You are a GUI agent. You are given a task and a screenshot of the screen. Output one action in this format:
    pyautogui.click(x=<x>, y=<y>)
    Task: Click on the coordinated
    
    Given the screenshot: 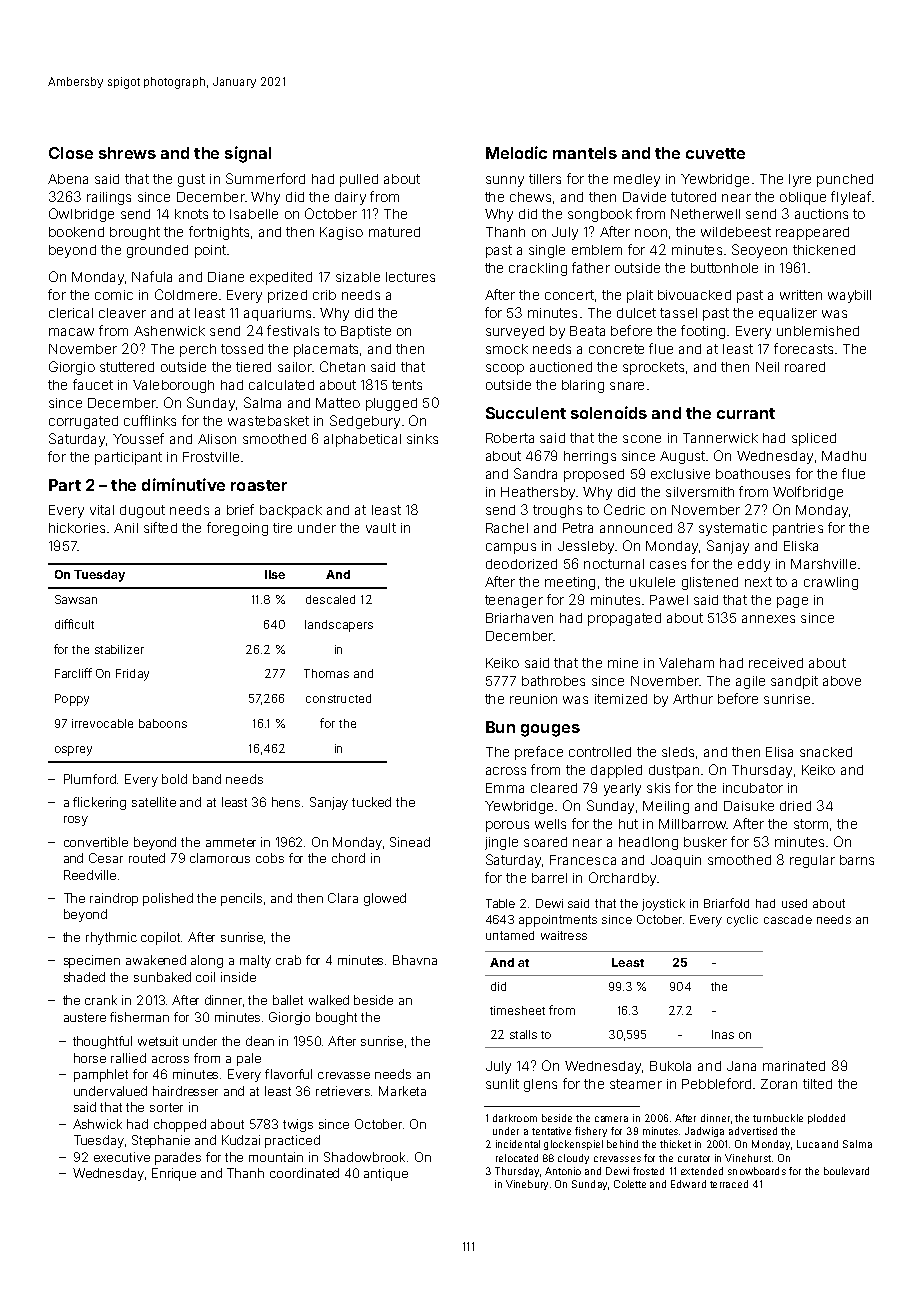 What is the action you would take?
    pyautogui.click(x=304, y=1173)
